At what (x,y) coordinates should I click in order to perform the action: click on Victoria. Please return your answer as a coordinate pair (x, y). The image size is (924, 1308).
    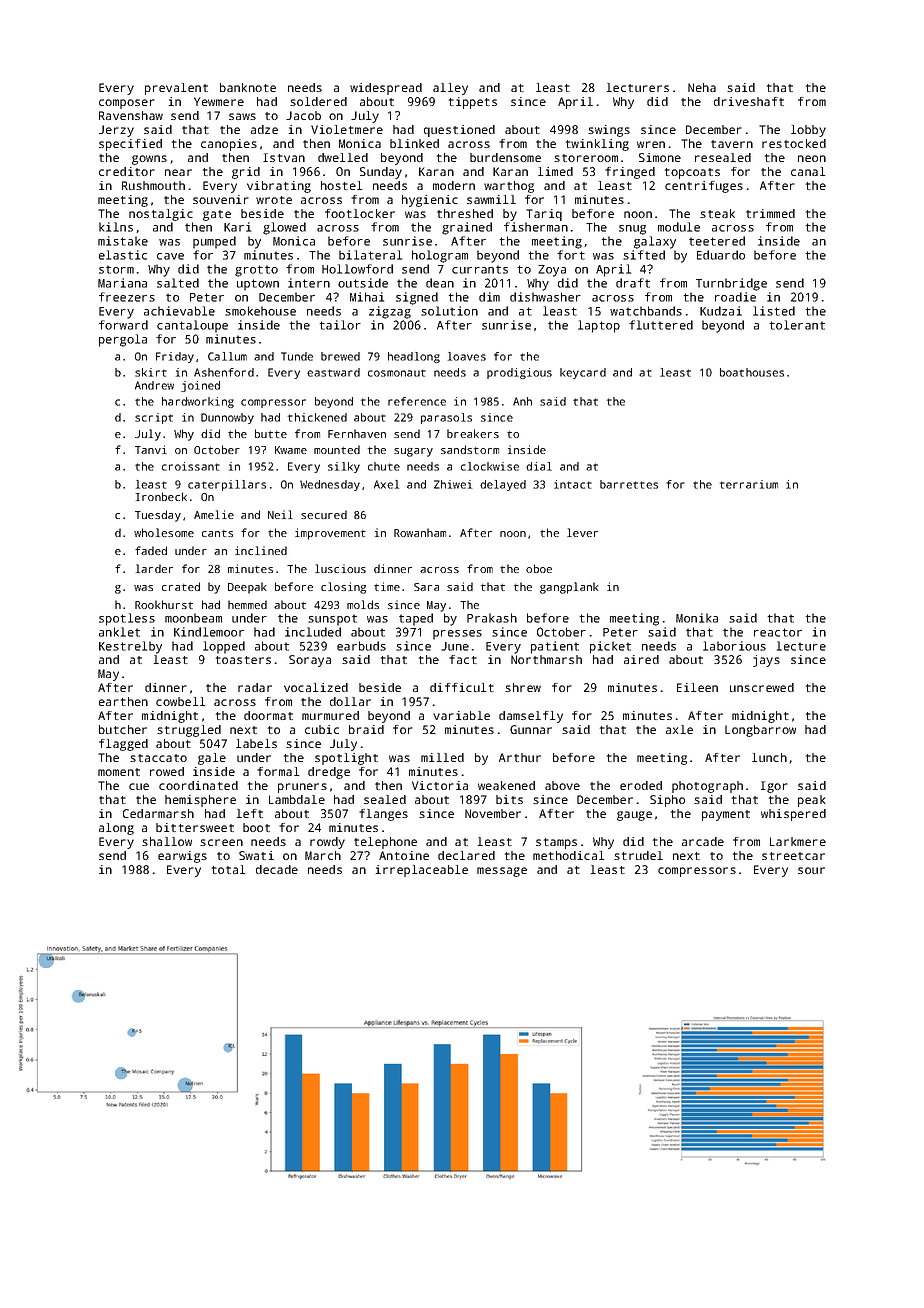
    Looking at the image, I should click on (440, 785).
